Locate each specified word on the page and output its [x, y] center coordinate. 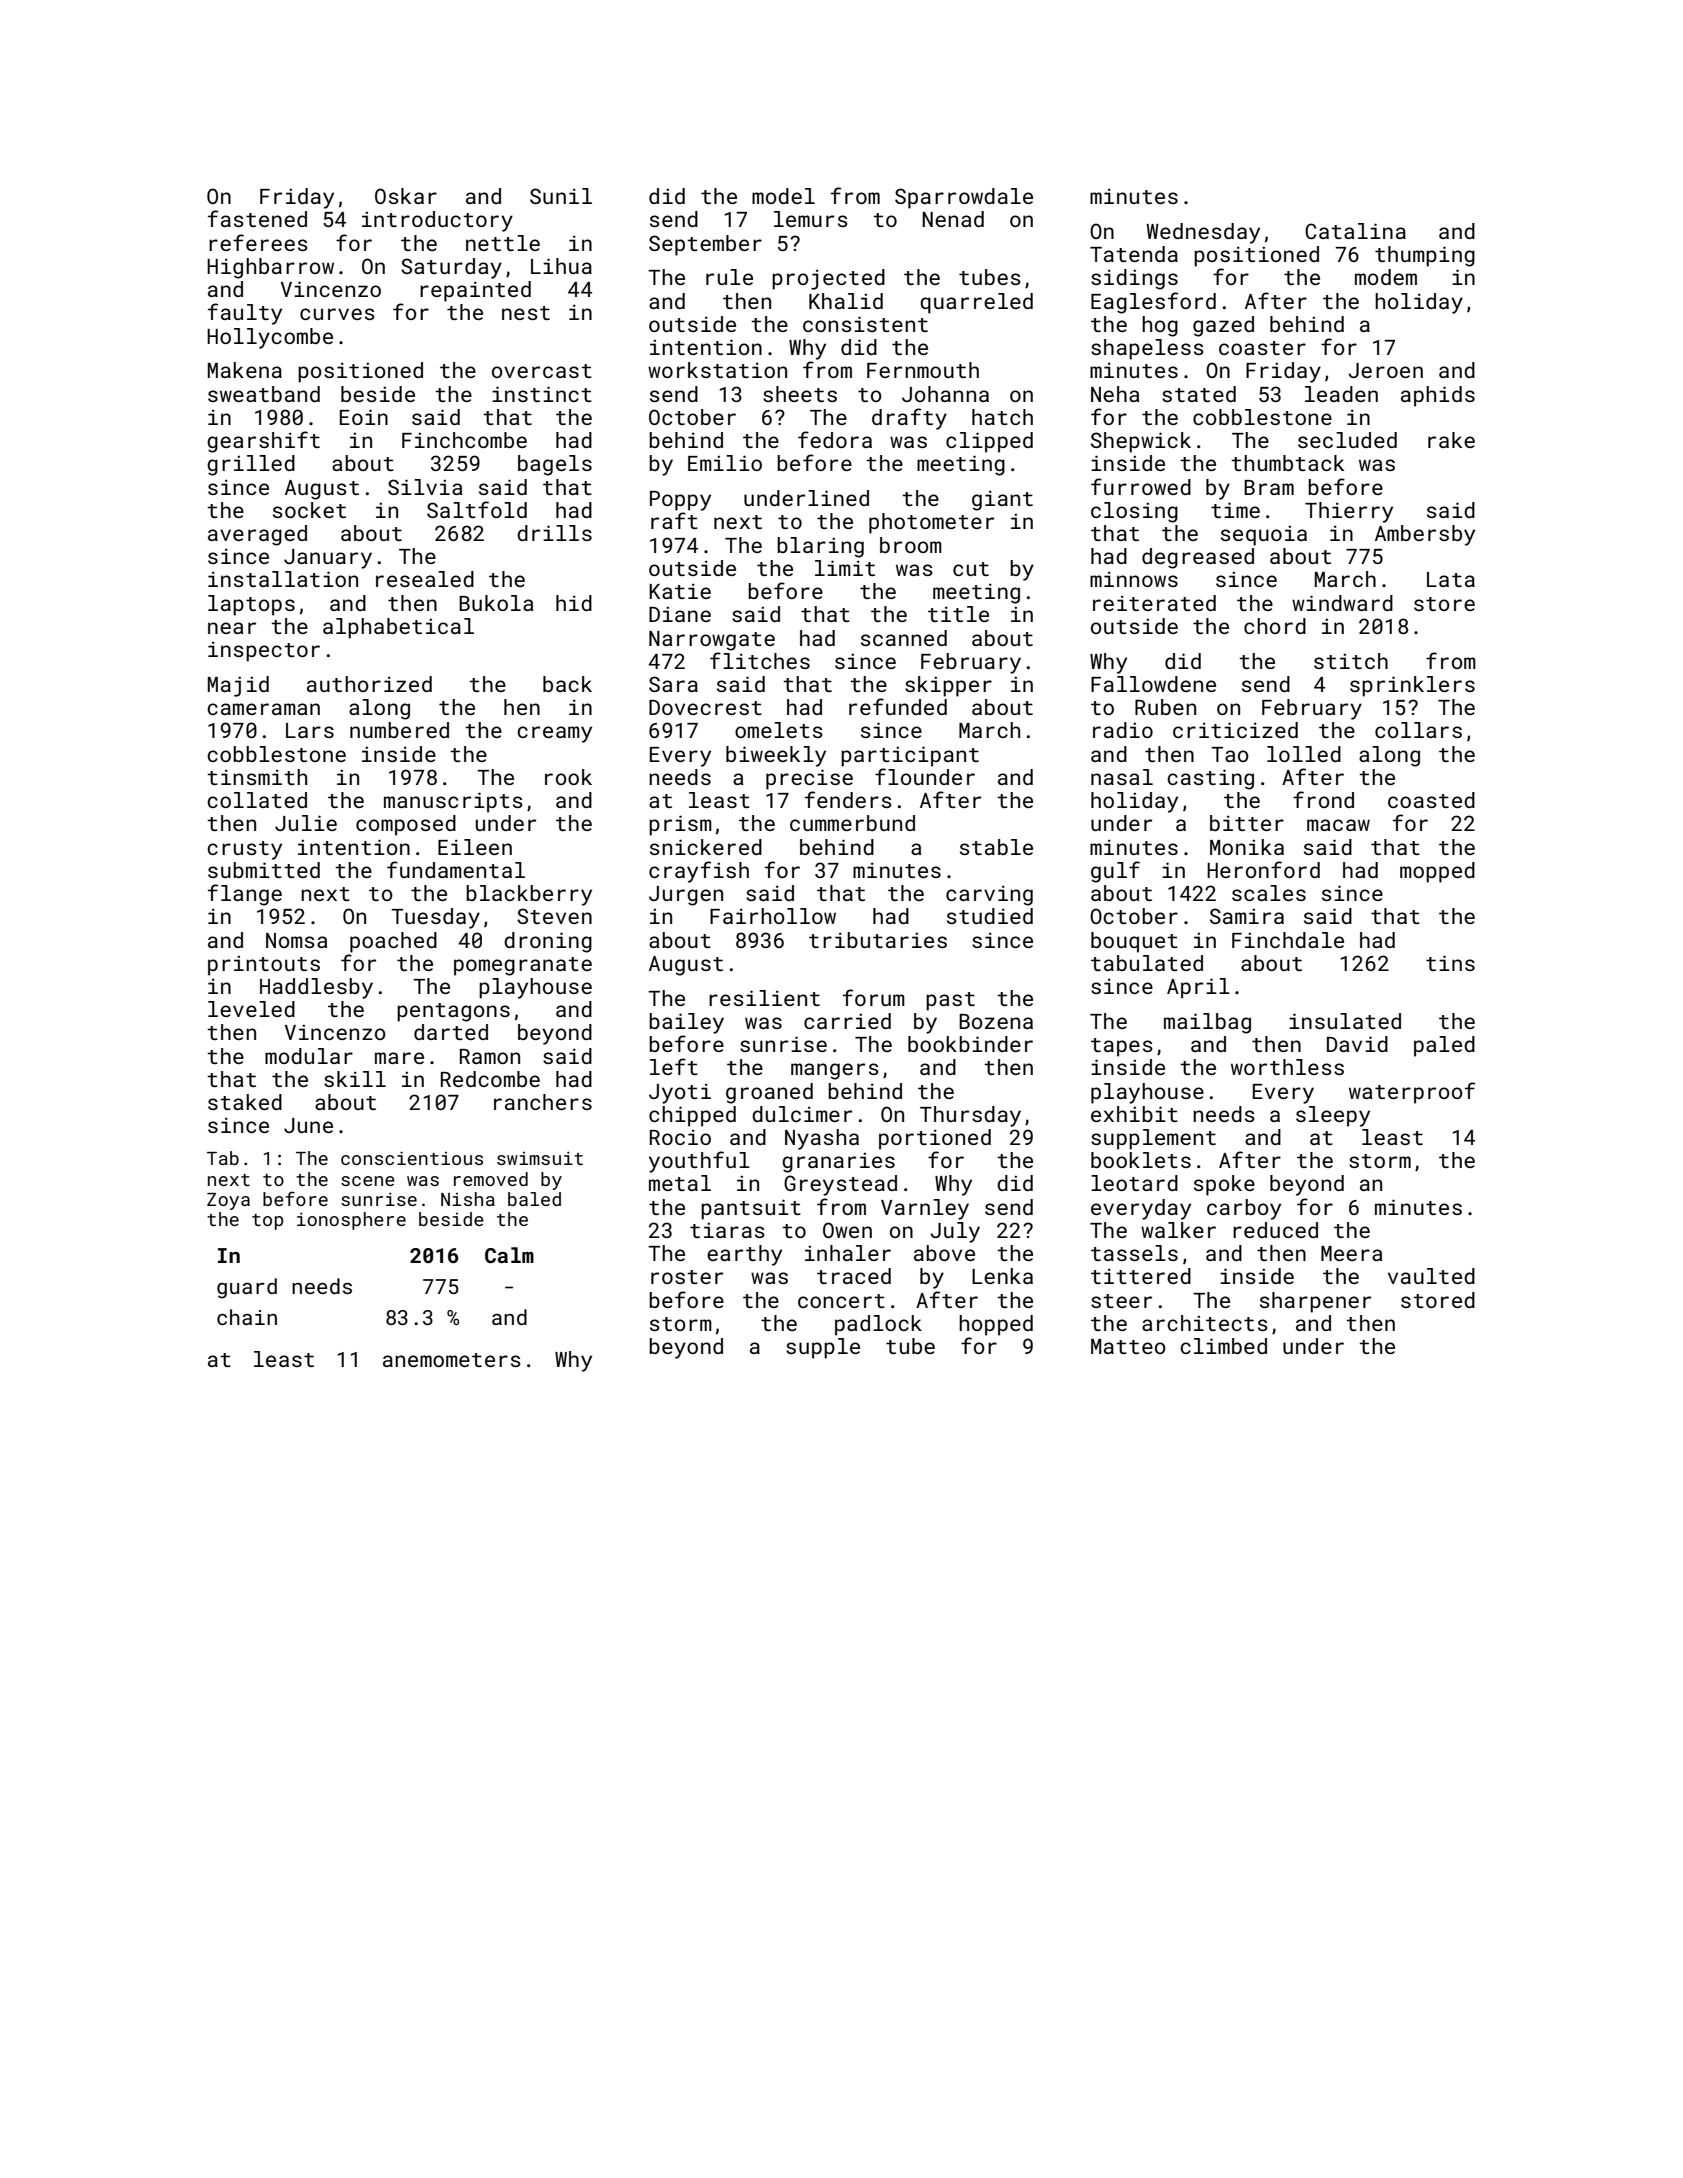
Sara [673, 684]
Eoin [364, 417]
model [783, 196]
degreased [1198, 558]
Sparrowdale [964, 198]
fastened [257, 218]
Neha [1115, 394]
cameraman [263, 709]
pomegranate [523, 966]
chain [247, 1317]
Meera [1351, 1253]
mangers [835, 1071]
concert [841, 1301]
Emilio [725, 463]
